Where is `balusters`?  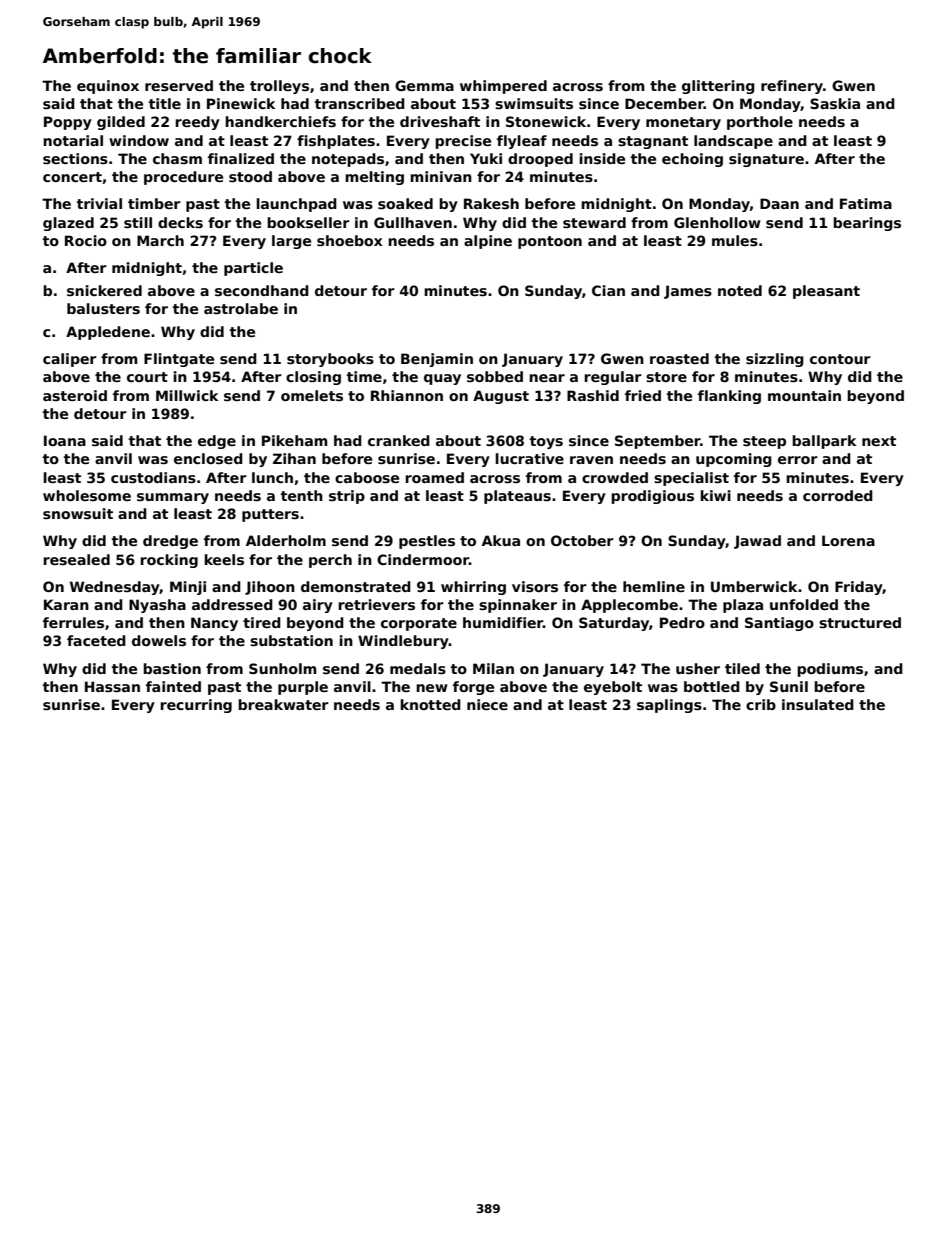 balusters is located at coordinates (103, 308).
